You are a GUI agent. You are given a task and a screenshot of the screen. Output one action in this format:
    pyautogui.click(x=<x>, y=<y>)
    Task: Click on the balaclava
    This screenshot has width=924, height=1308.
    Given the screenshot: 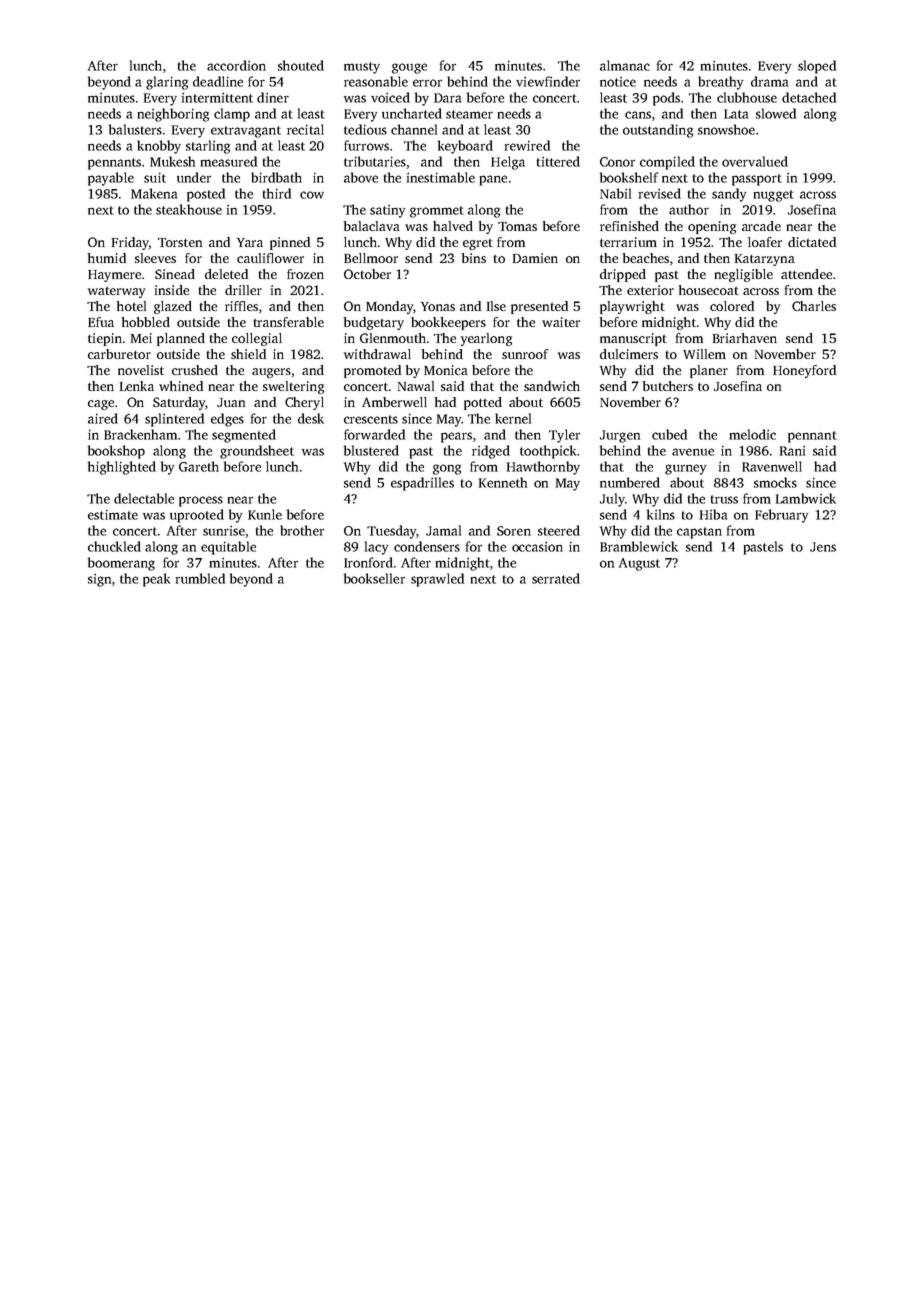 What is the action you would take?
    pyautogui.click(x=371, y=226)
